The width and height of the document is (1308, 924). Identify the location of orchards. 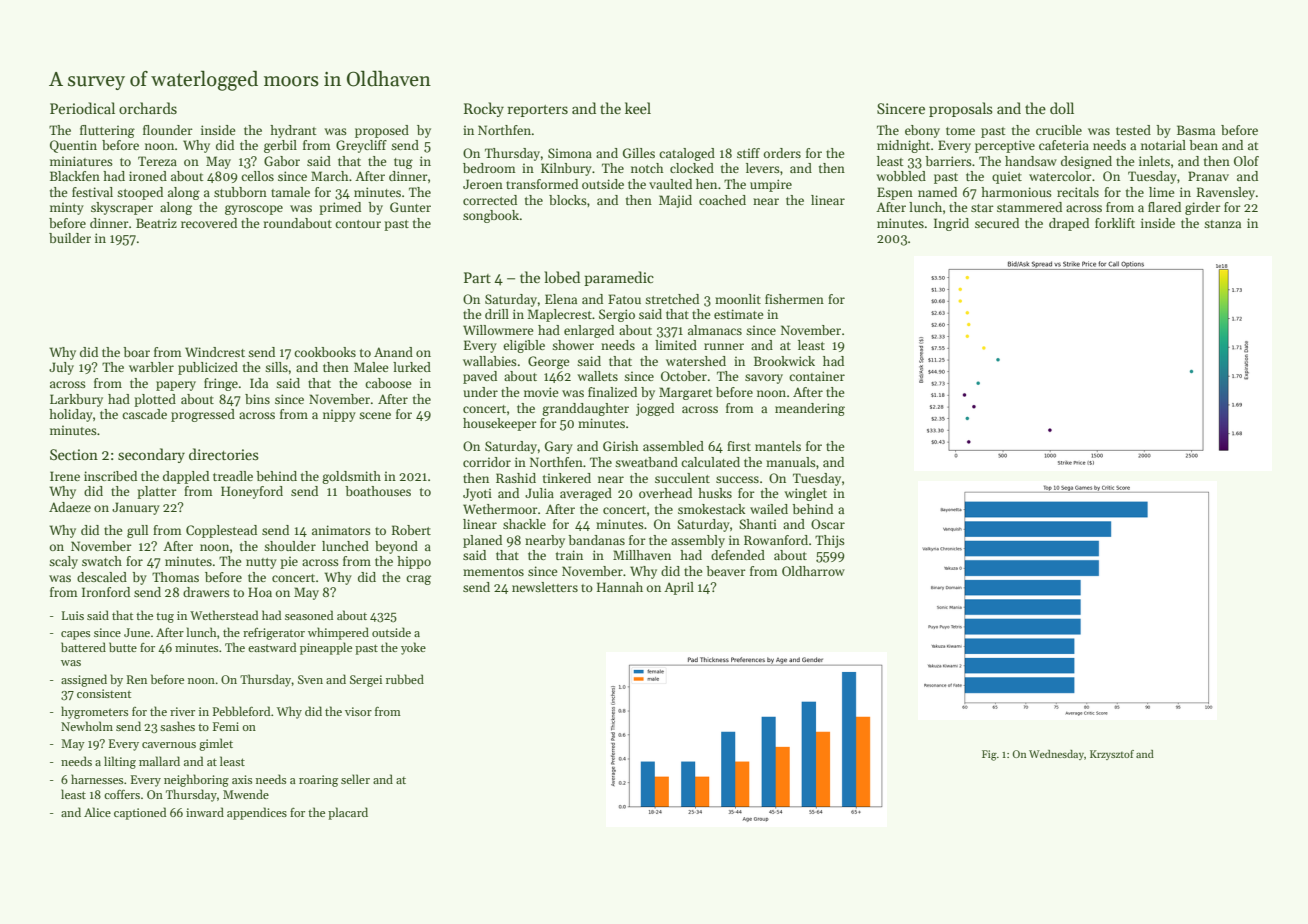
(148, 108).
